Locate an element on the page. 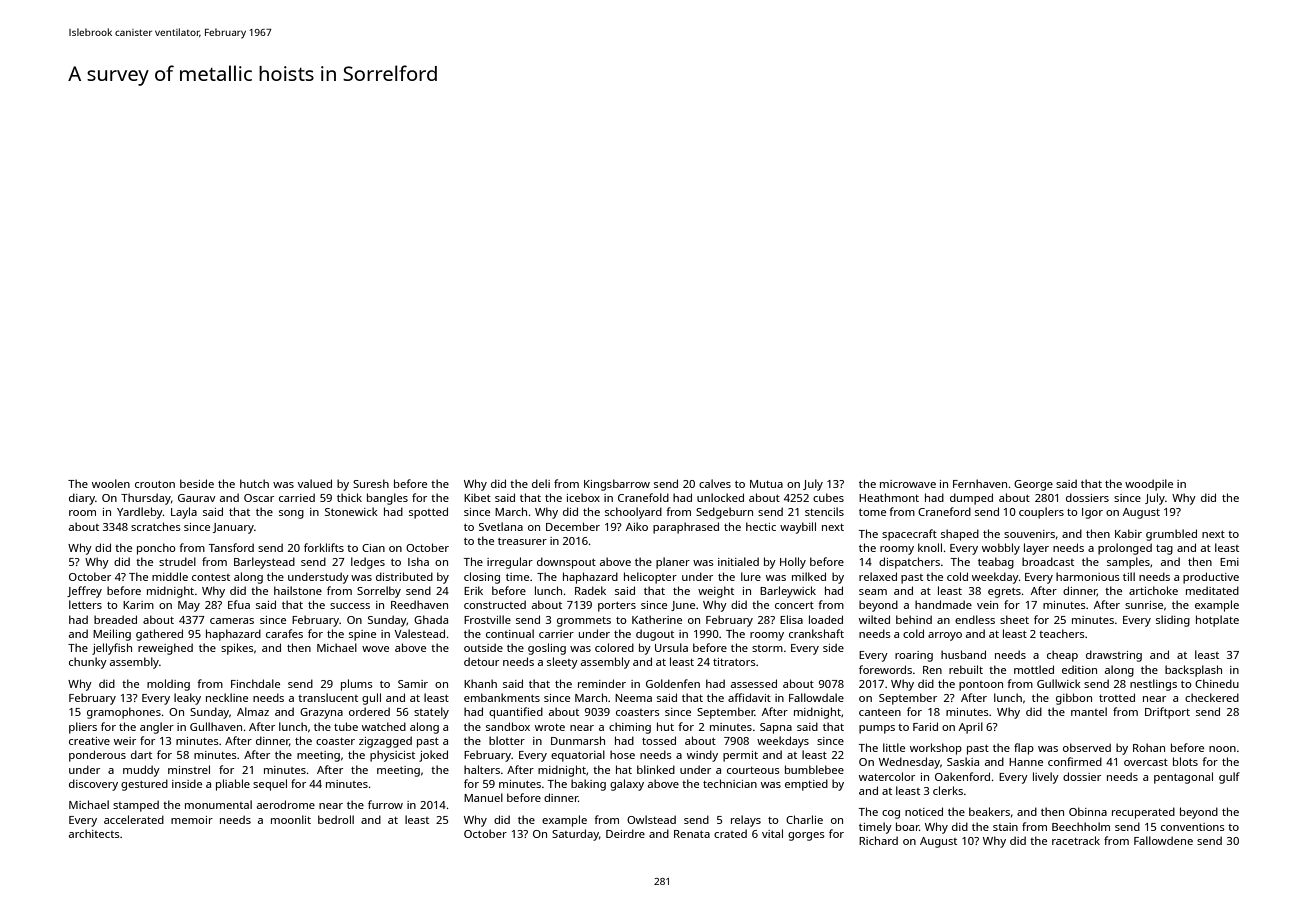 This page has width=1308, height=924. ponderous is located at coordinates (97, 756).
